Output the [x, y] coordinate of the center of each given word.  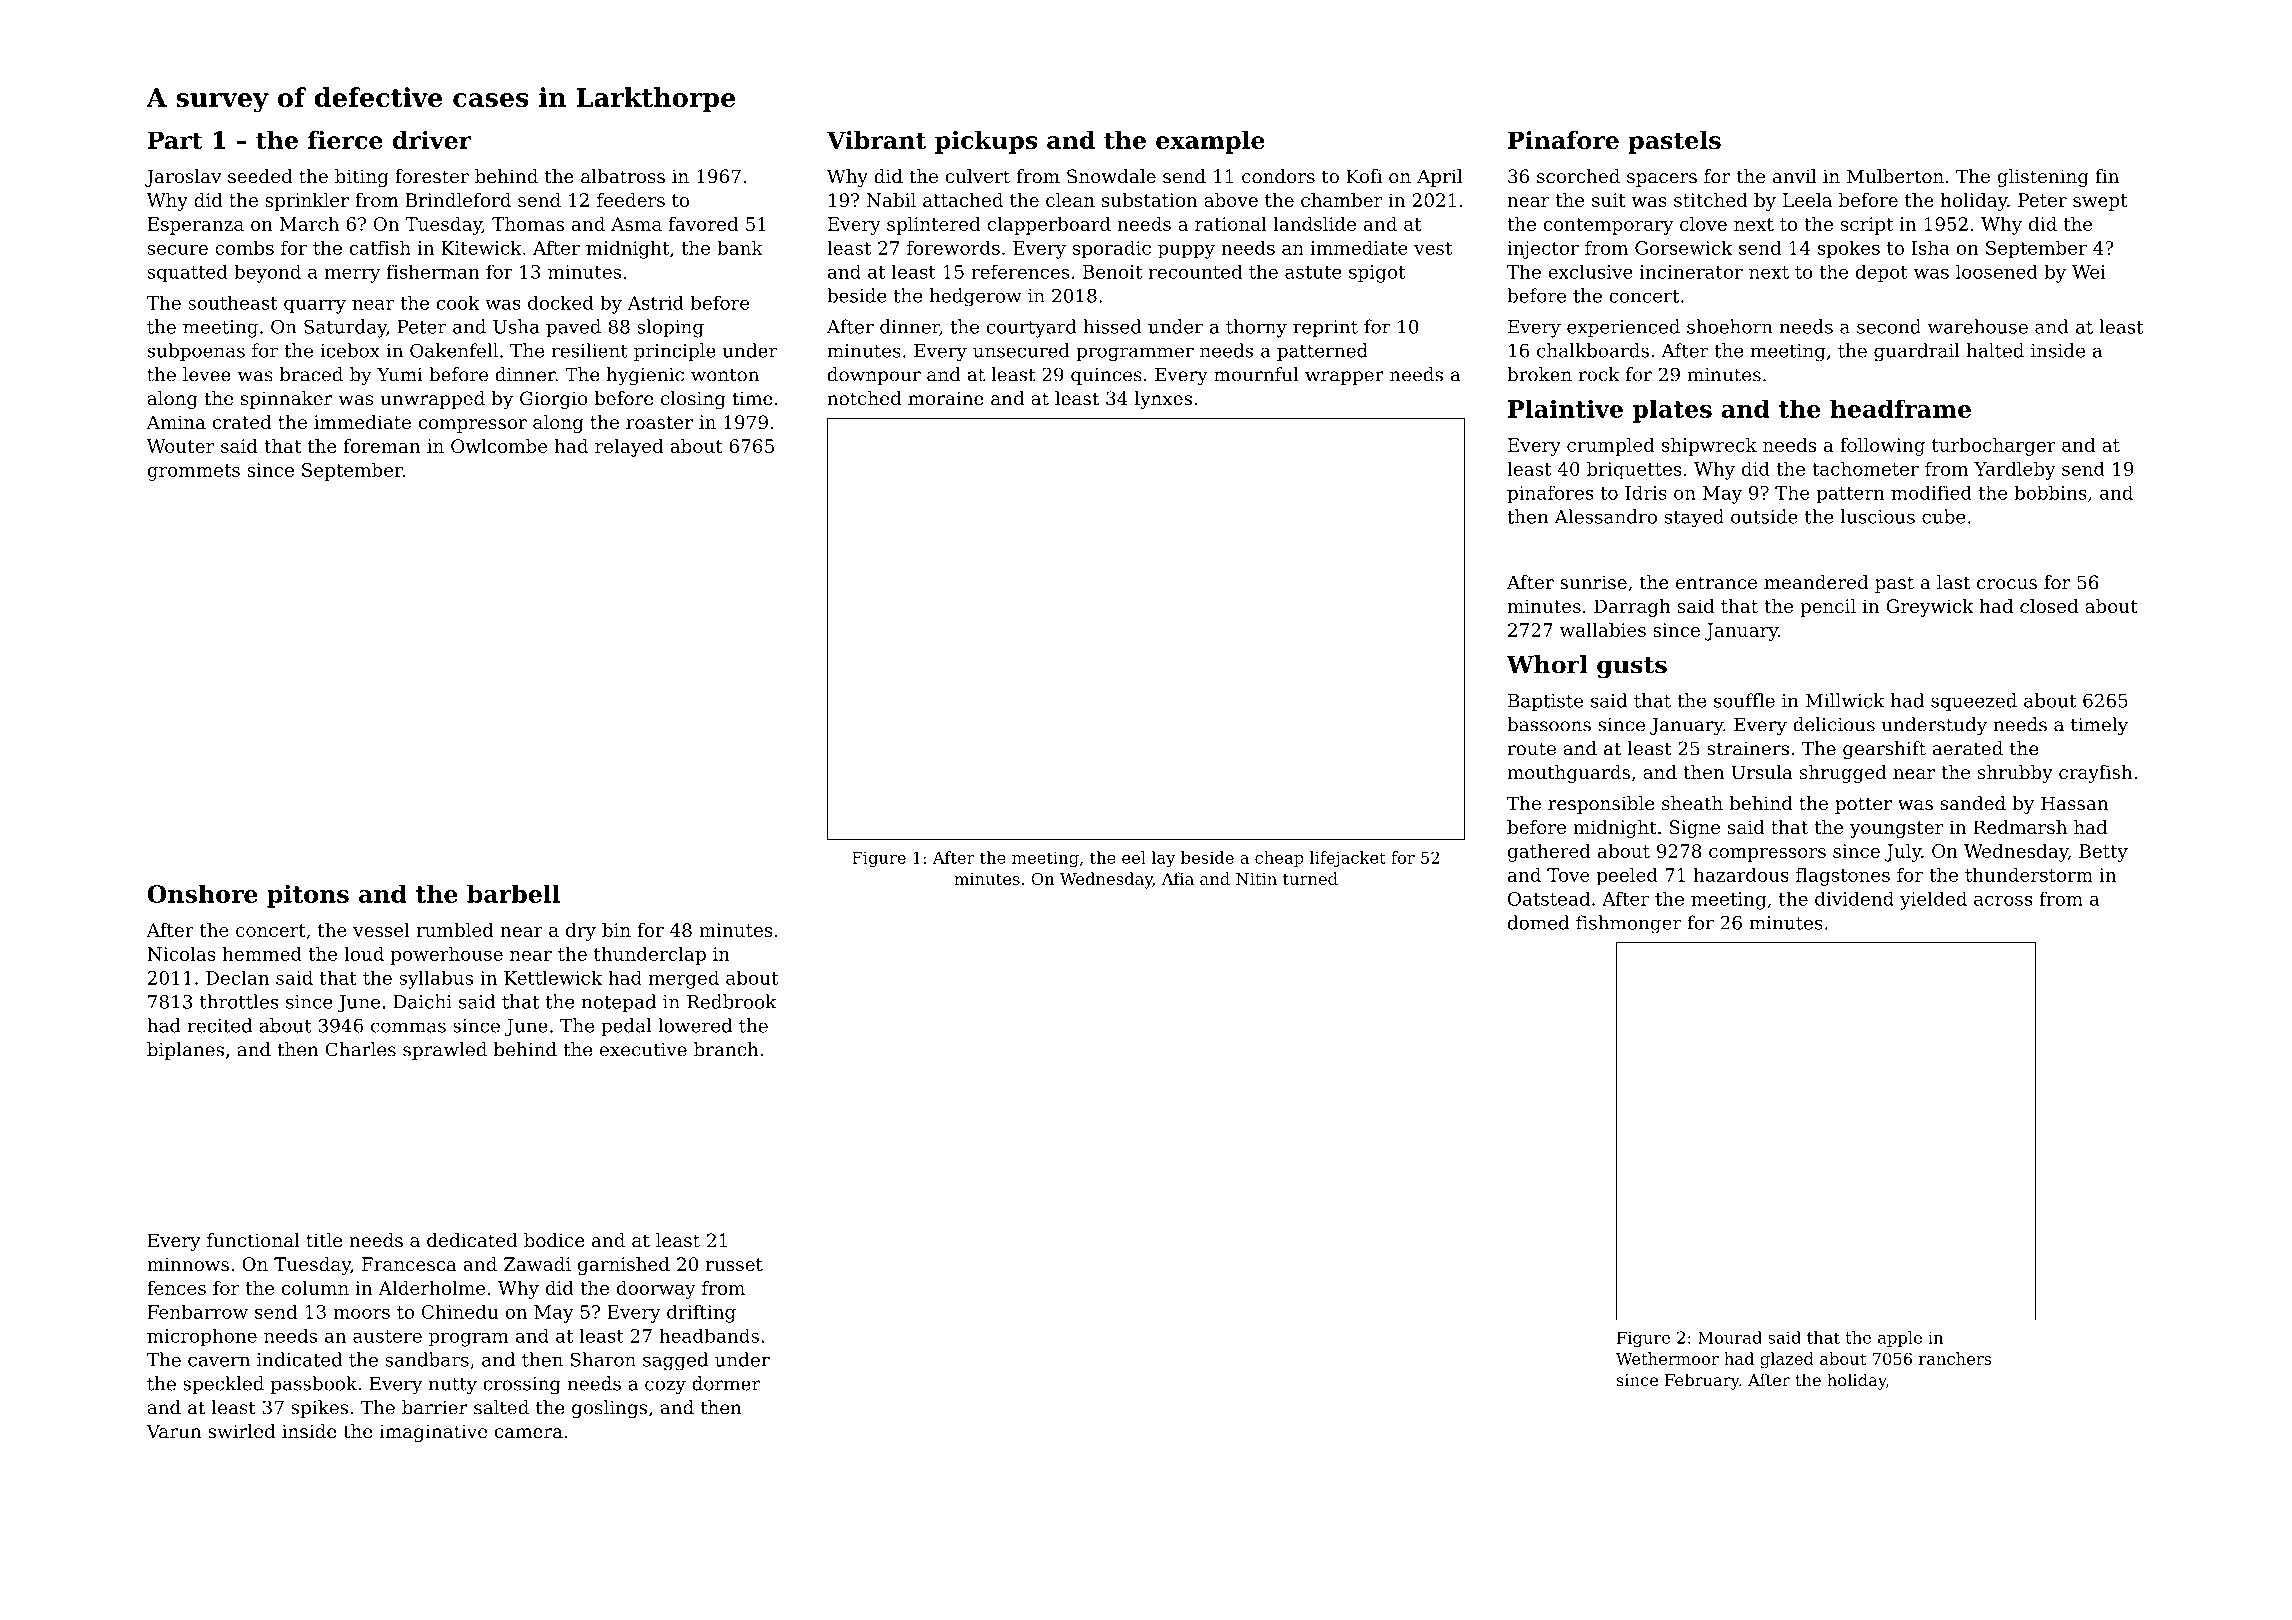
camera [529, 1433]
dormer [726, 1383]
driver [432, 140]
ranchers [1955, 1358]
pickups [986, 142]
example [1210, 142]
